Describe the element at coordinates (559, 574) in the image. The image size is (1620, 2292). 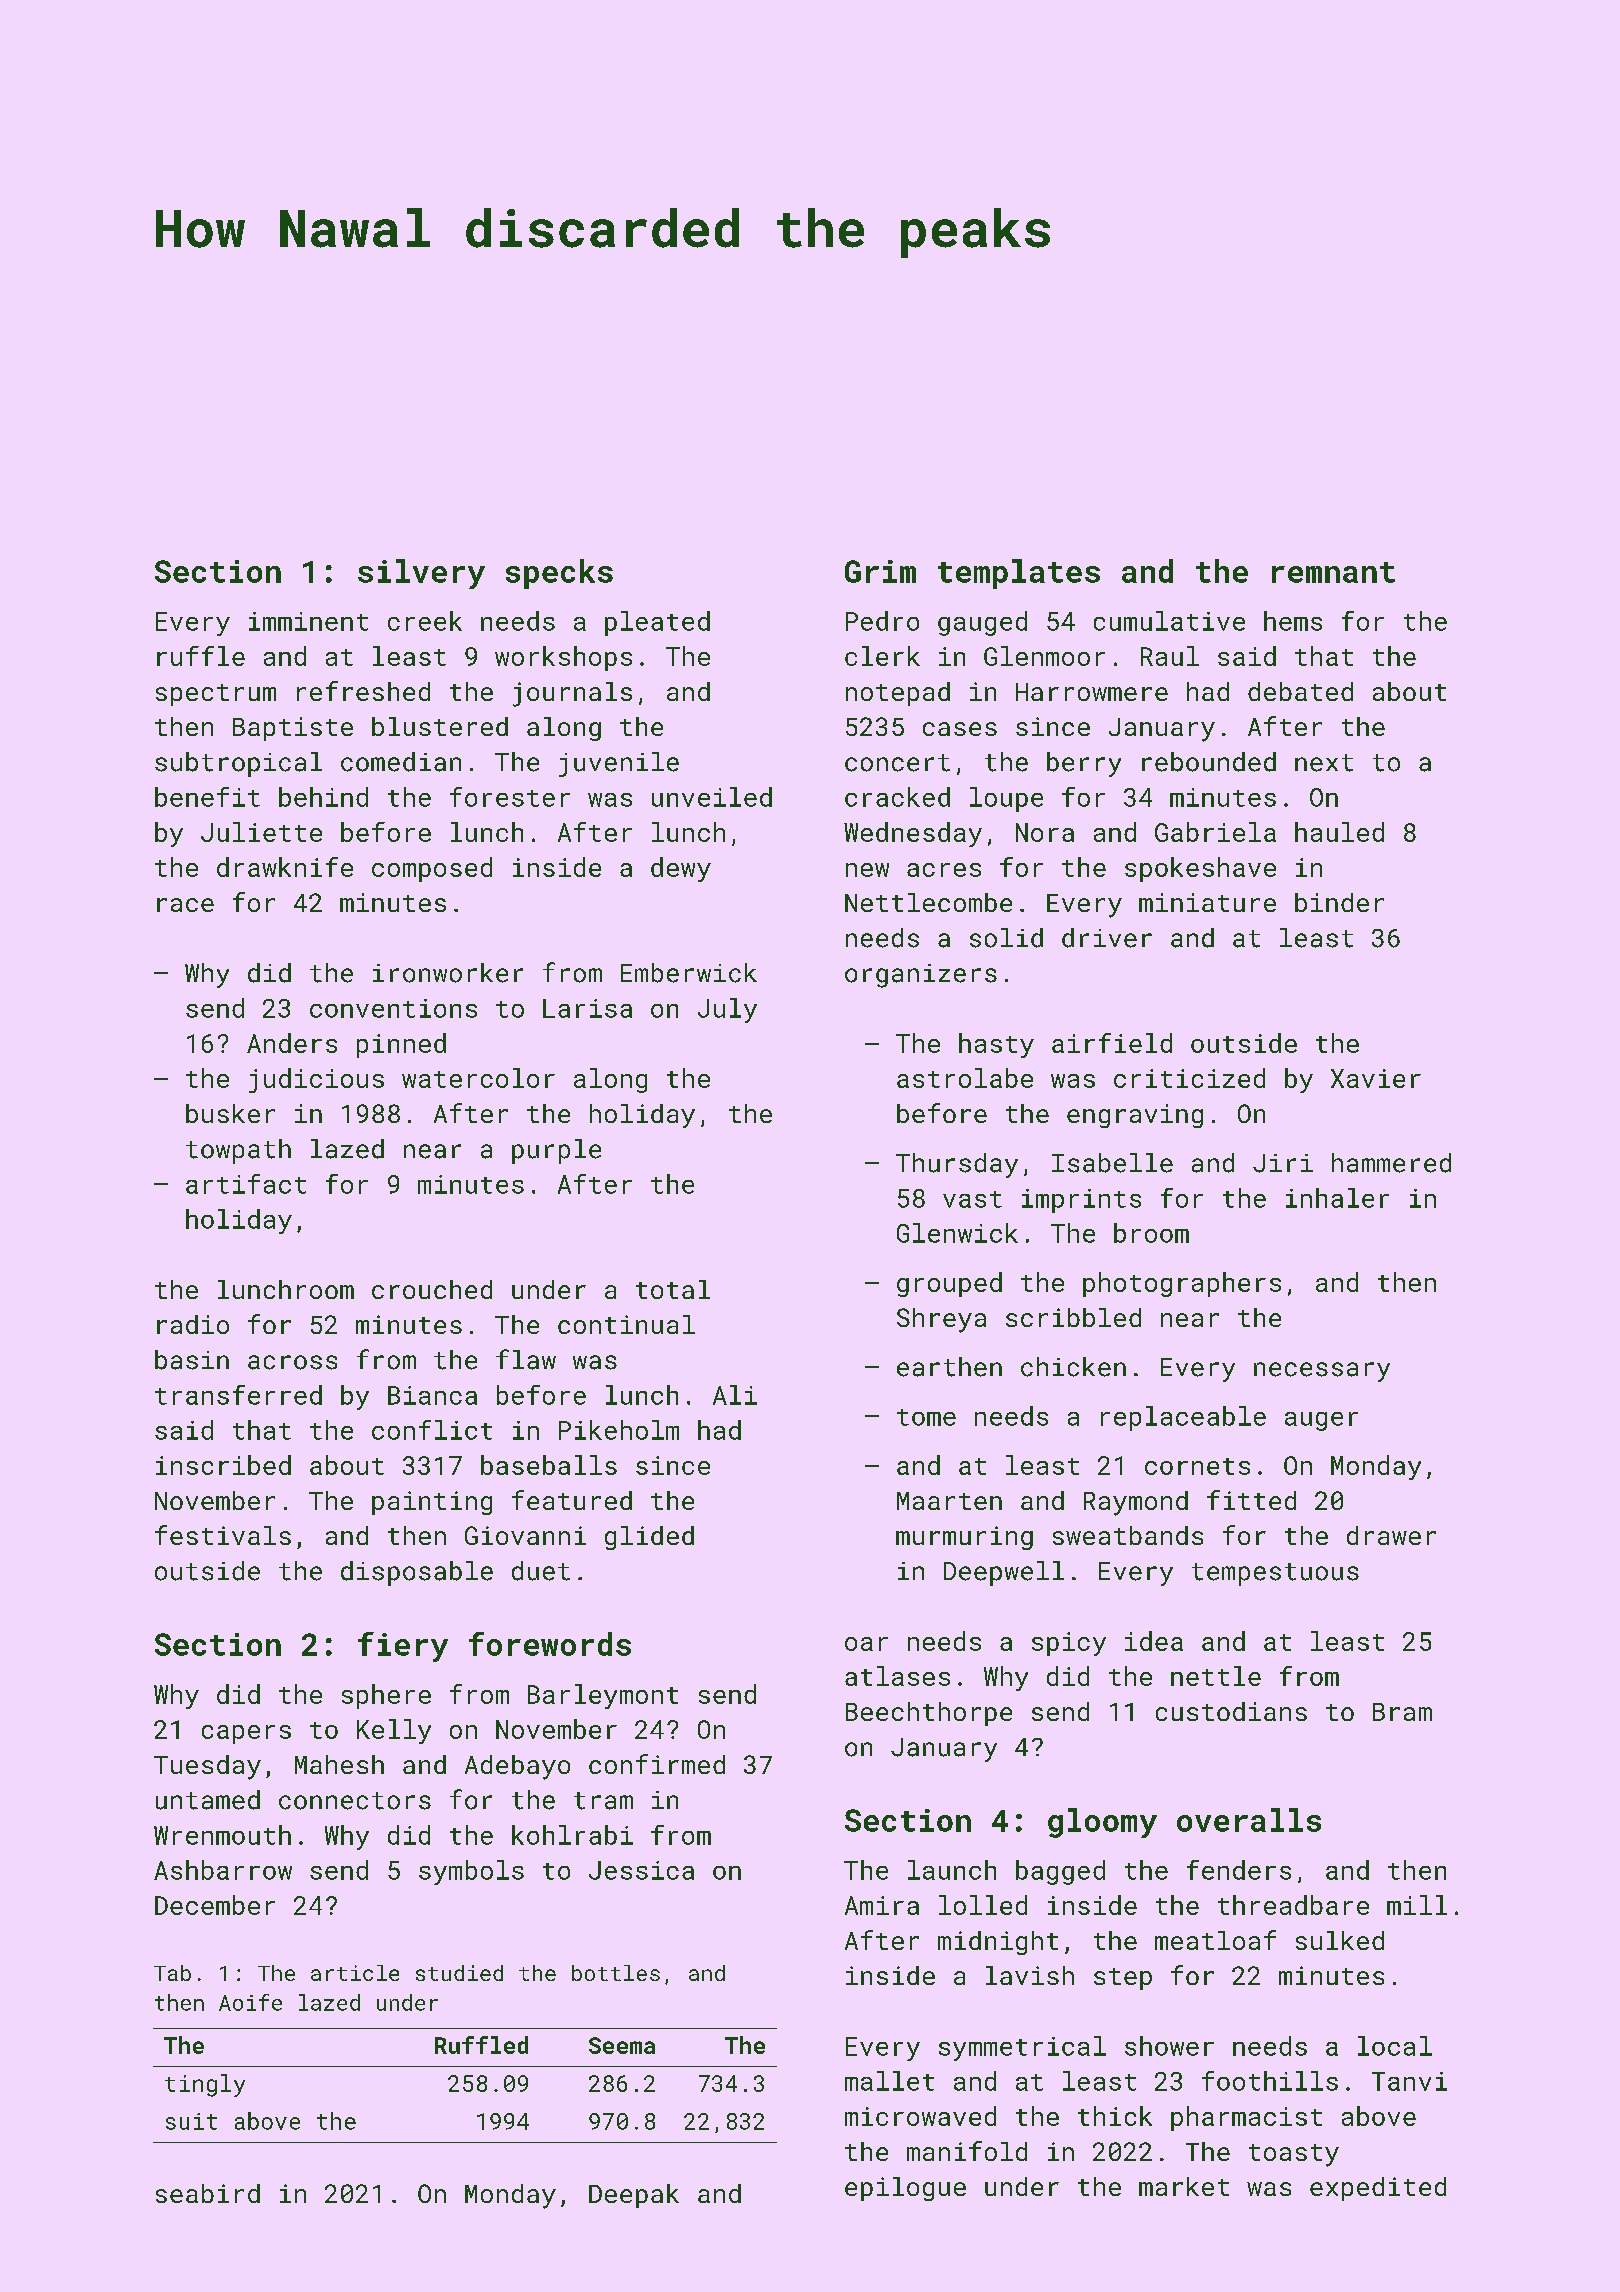
I see `specks` at that location.
